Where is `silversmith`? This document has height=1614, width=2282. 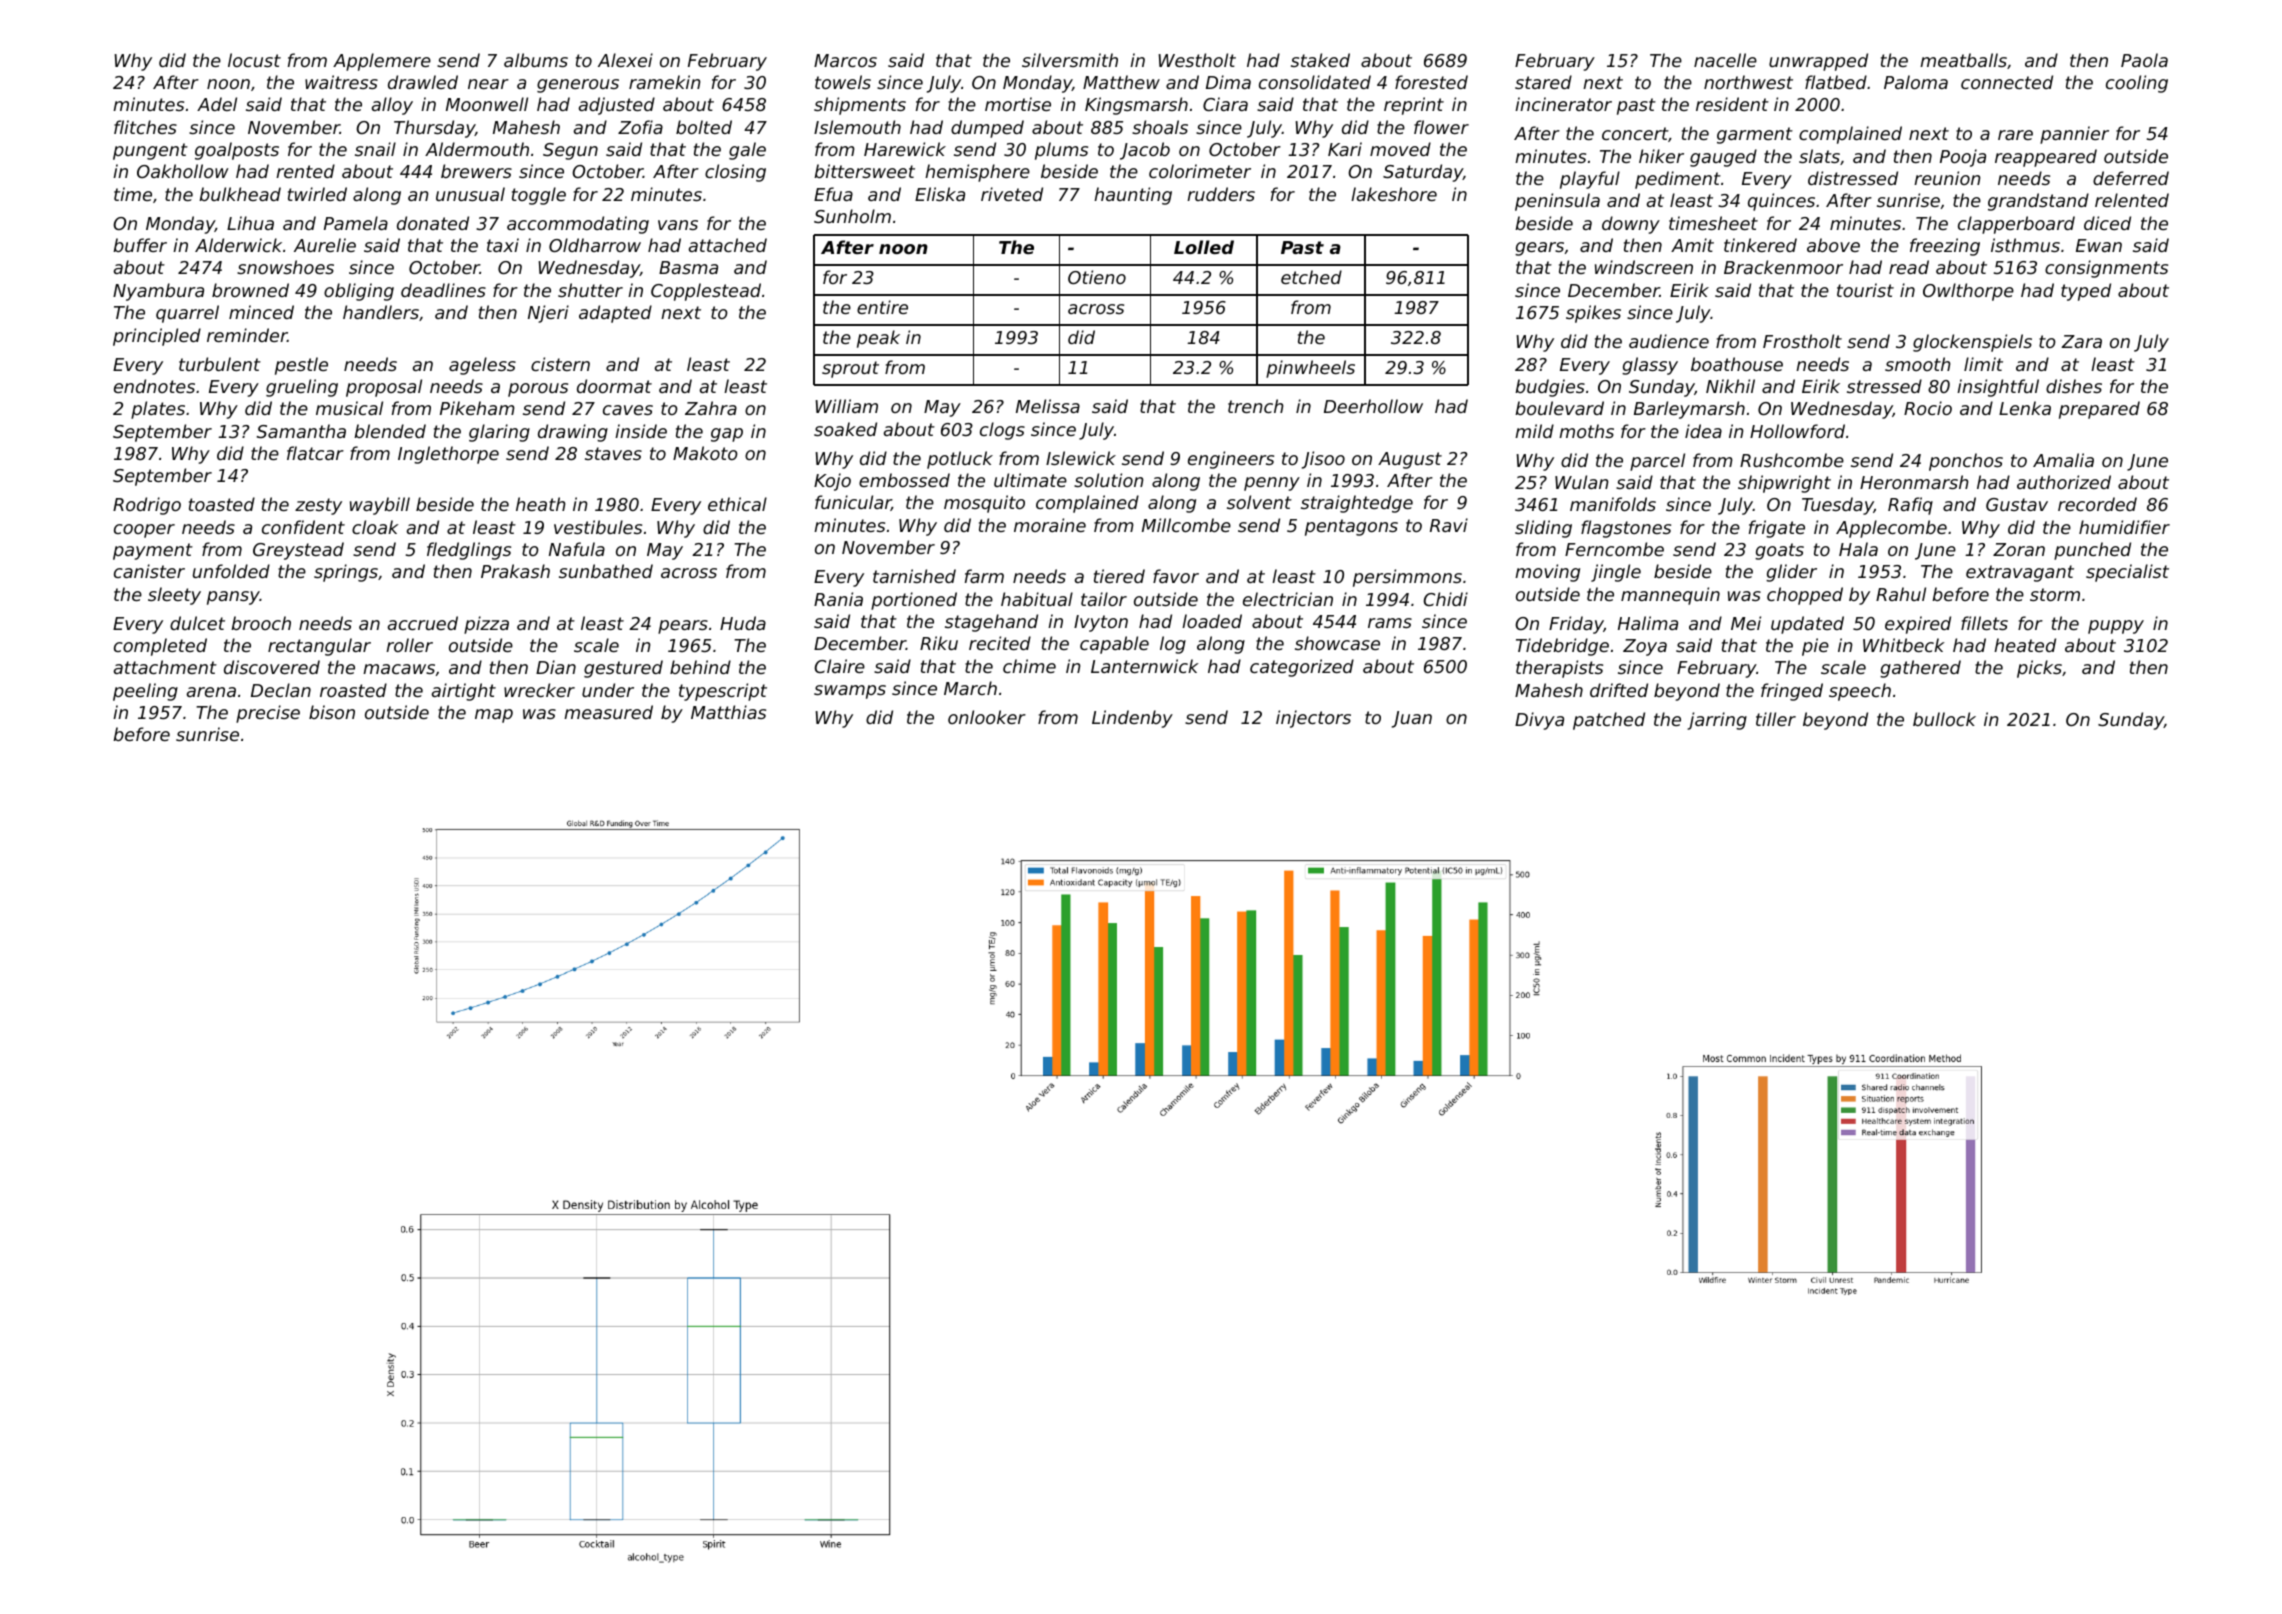 silversmith is located at coordinates (1070, 60).
